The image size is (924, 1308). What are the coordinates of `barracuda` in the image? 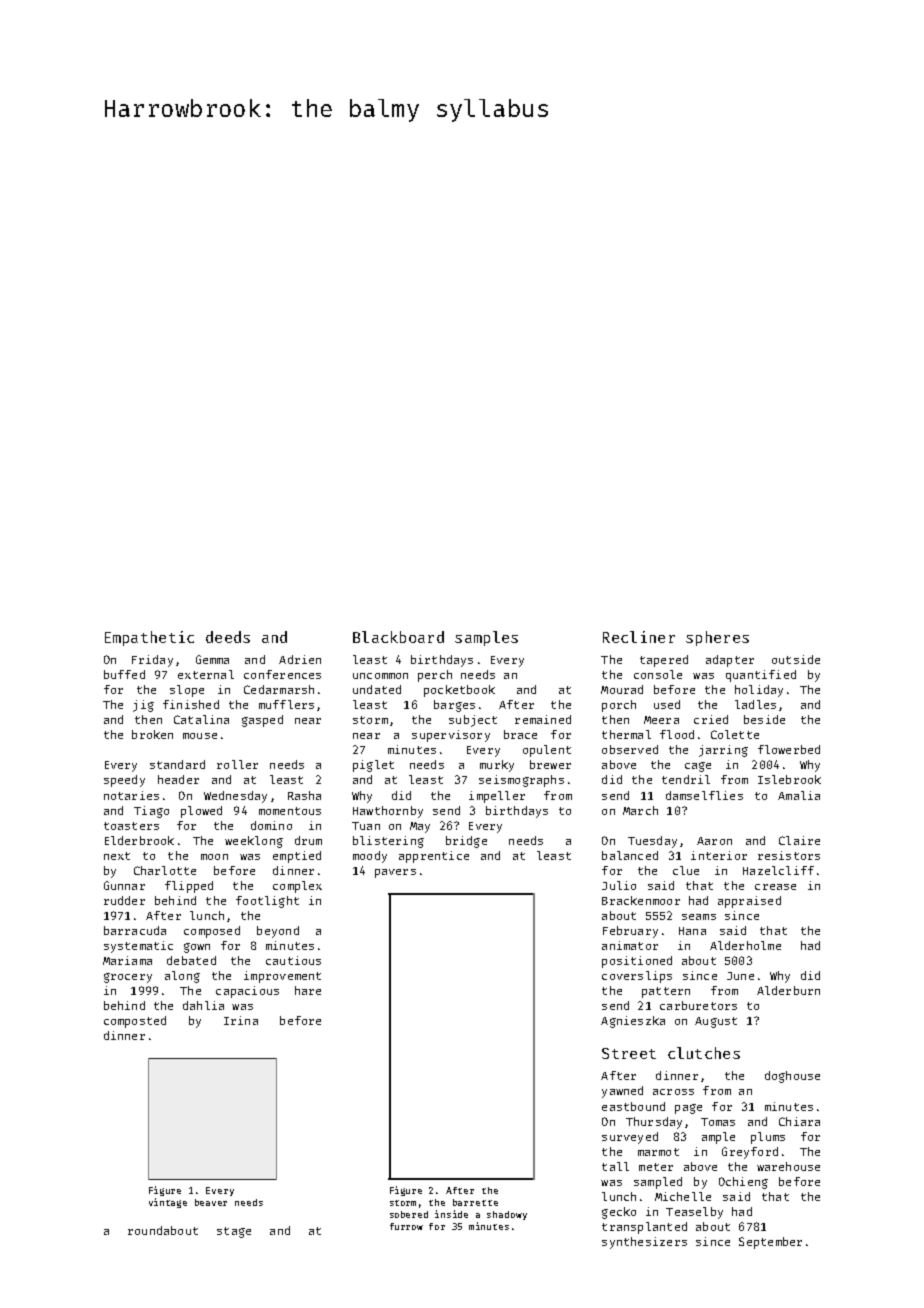 It's located at (135, 930).
